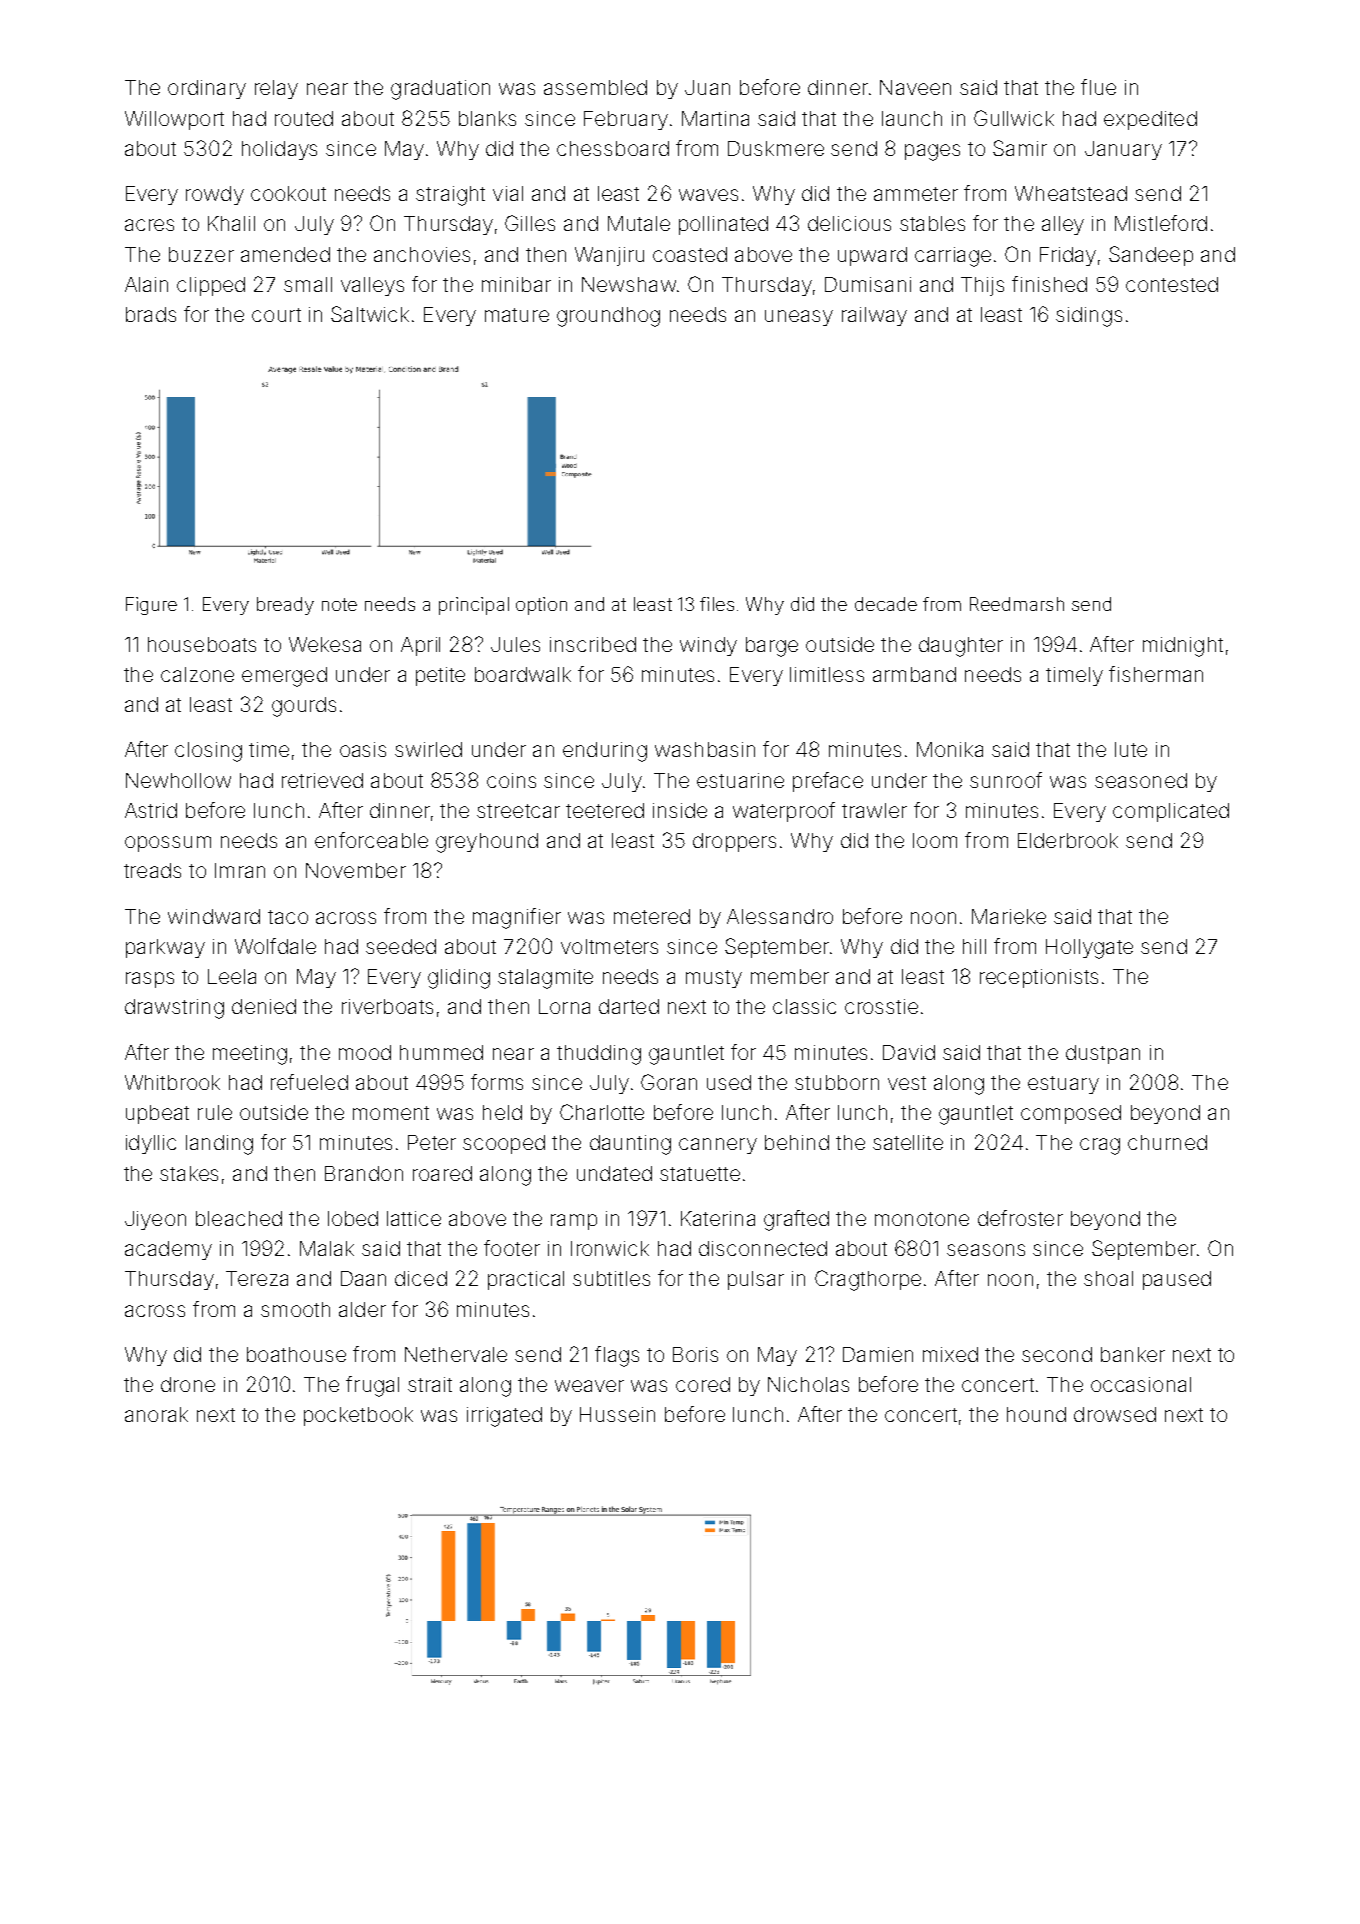 This screenshot has width=1360, height=1924. I want to click on lute, so click(1131, 749).
